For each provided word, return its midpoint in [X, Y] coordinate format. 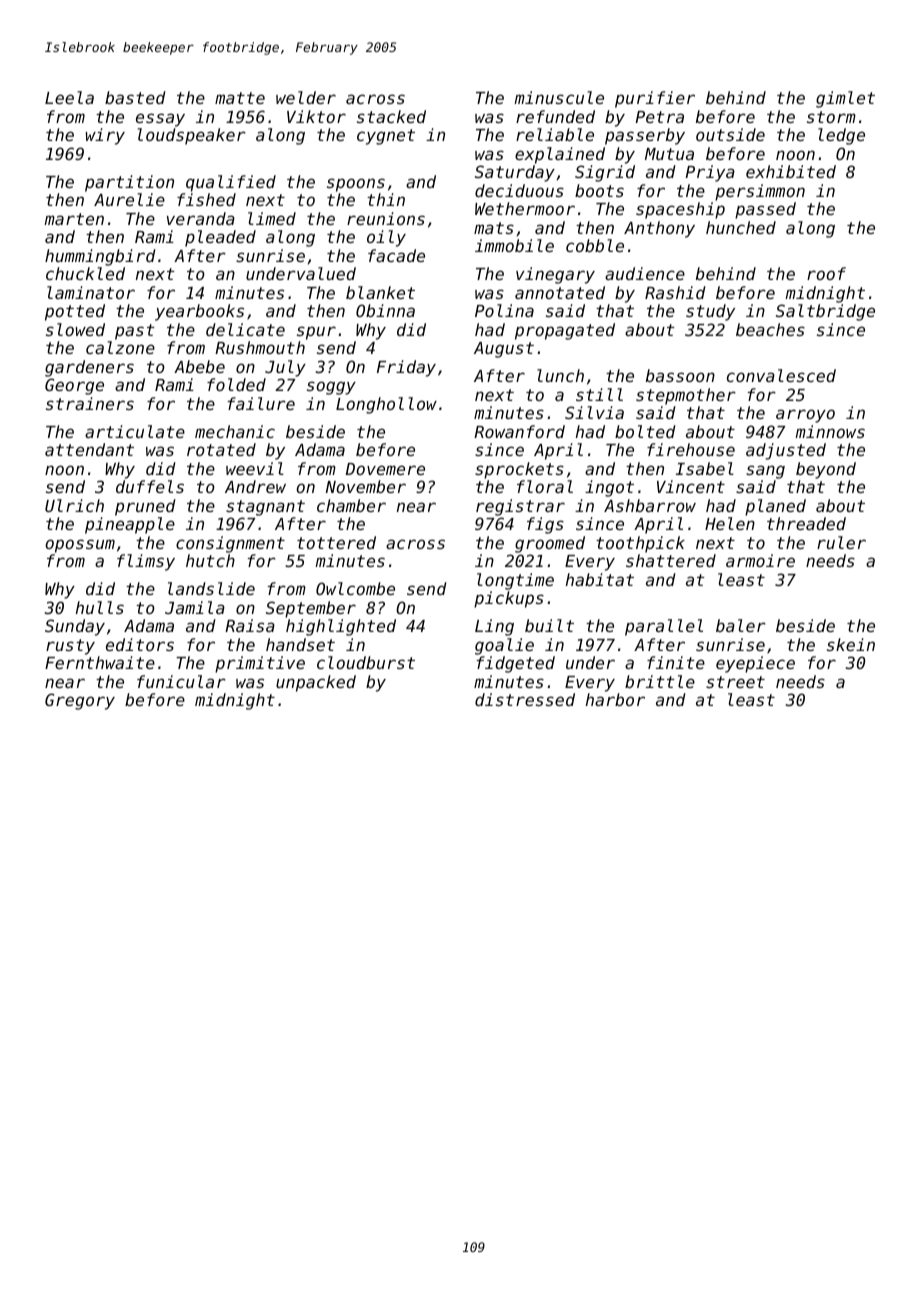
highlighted [341, 627]
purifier [655, 99]
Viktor [316, 116]
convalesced [781, 375]
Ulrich [74, 505]
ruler [841, 542]
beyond [826, 470]
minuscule [559, 97]
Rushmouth [260, 347]
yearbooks [199, 312]
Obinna [385, 310]
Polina [504, 310]
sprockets [519, 470]
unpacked [316, 683]
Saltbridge [825, 312]
